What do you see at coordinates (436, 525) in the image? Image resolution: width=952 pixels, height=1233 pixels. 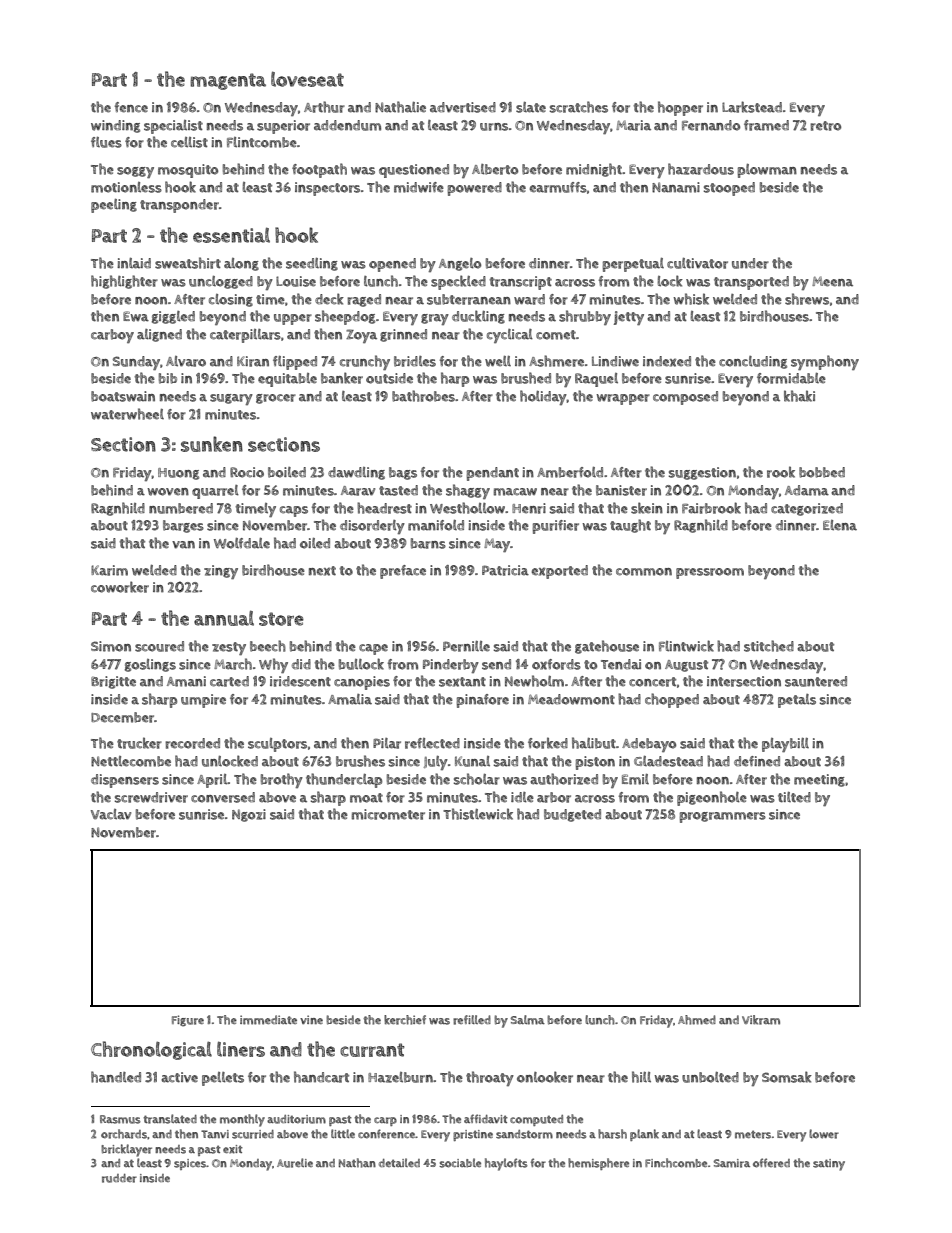 I see `manifold` at bounding box center [436, 525].
